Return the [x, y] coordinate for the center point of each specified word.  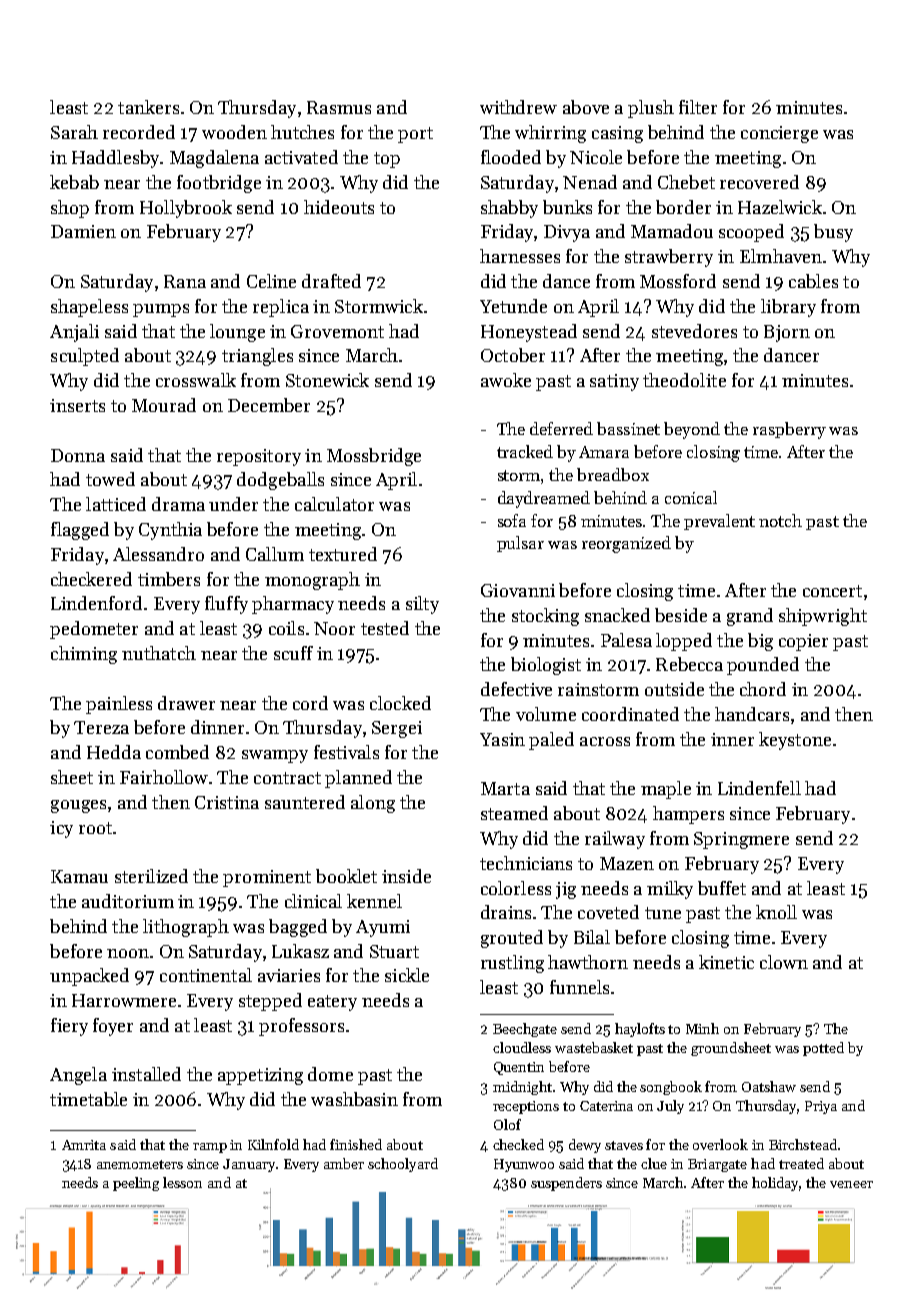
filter [698, 107]
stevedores [694, 331]
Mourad [164, 405]
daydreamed [544, 499]
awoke [506, 380]
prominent [267, 878]
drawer [186, 703]
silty [422, 605]
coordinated [630, 714]
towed [110, 479]
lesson [182, 1182]
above [586, 107]
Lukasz [300, 951]
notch [780, 520]
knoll [776, 912]
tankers [148, 107]
